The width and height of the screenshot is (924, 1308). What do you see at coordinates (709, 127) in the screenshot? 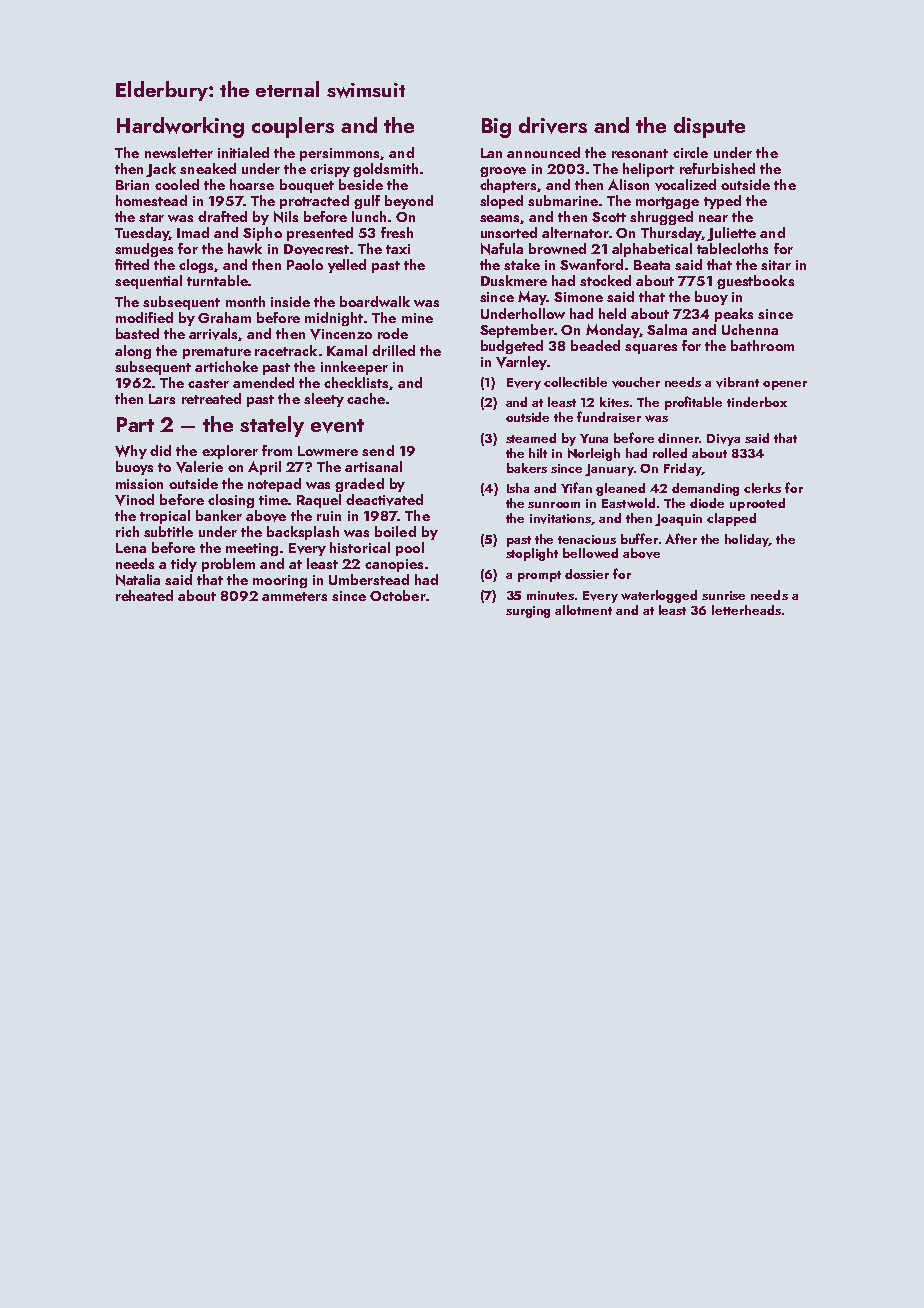
I see `dispute` at bounding box center [709, 127].
